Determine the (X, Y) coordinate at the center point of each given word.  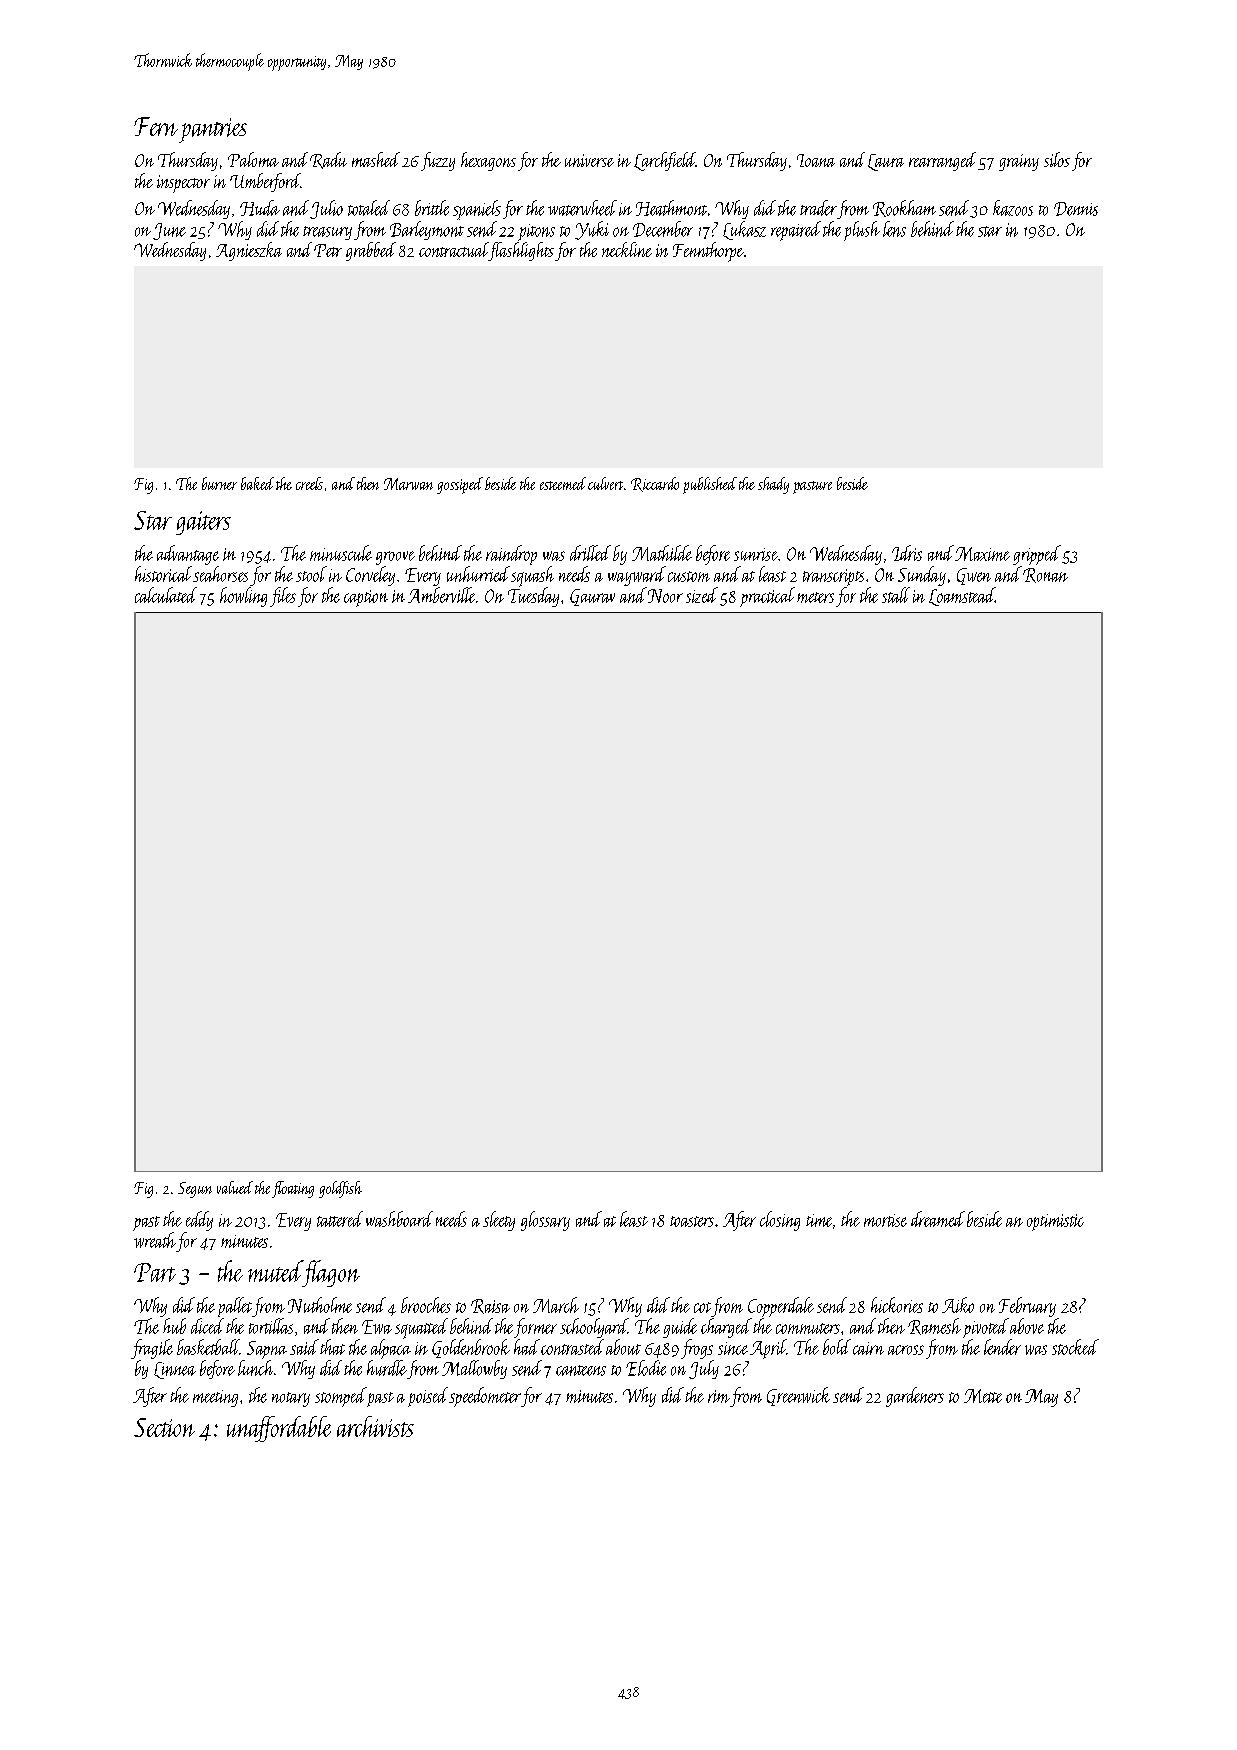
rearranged (942, 161)
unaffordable (279, 1429)
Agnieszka (249, 251)
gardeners (915, 1397)
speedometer (485, 1397)
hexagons (488, 161)
